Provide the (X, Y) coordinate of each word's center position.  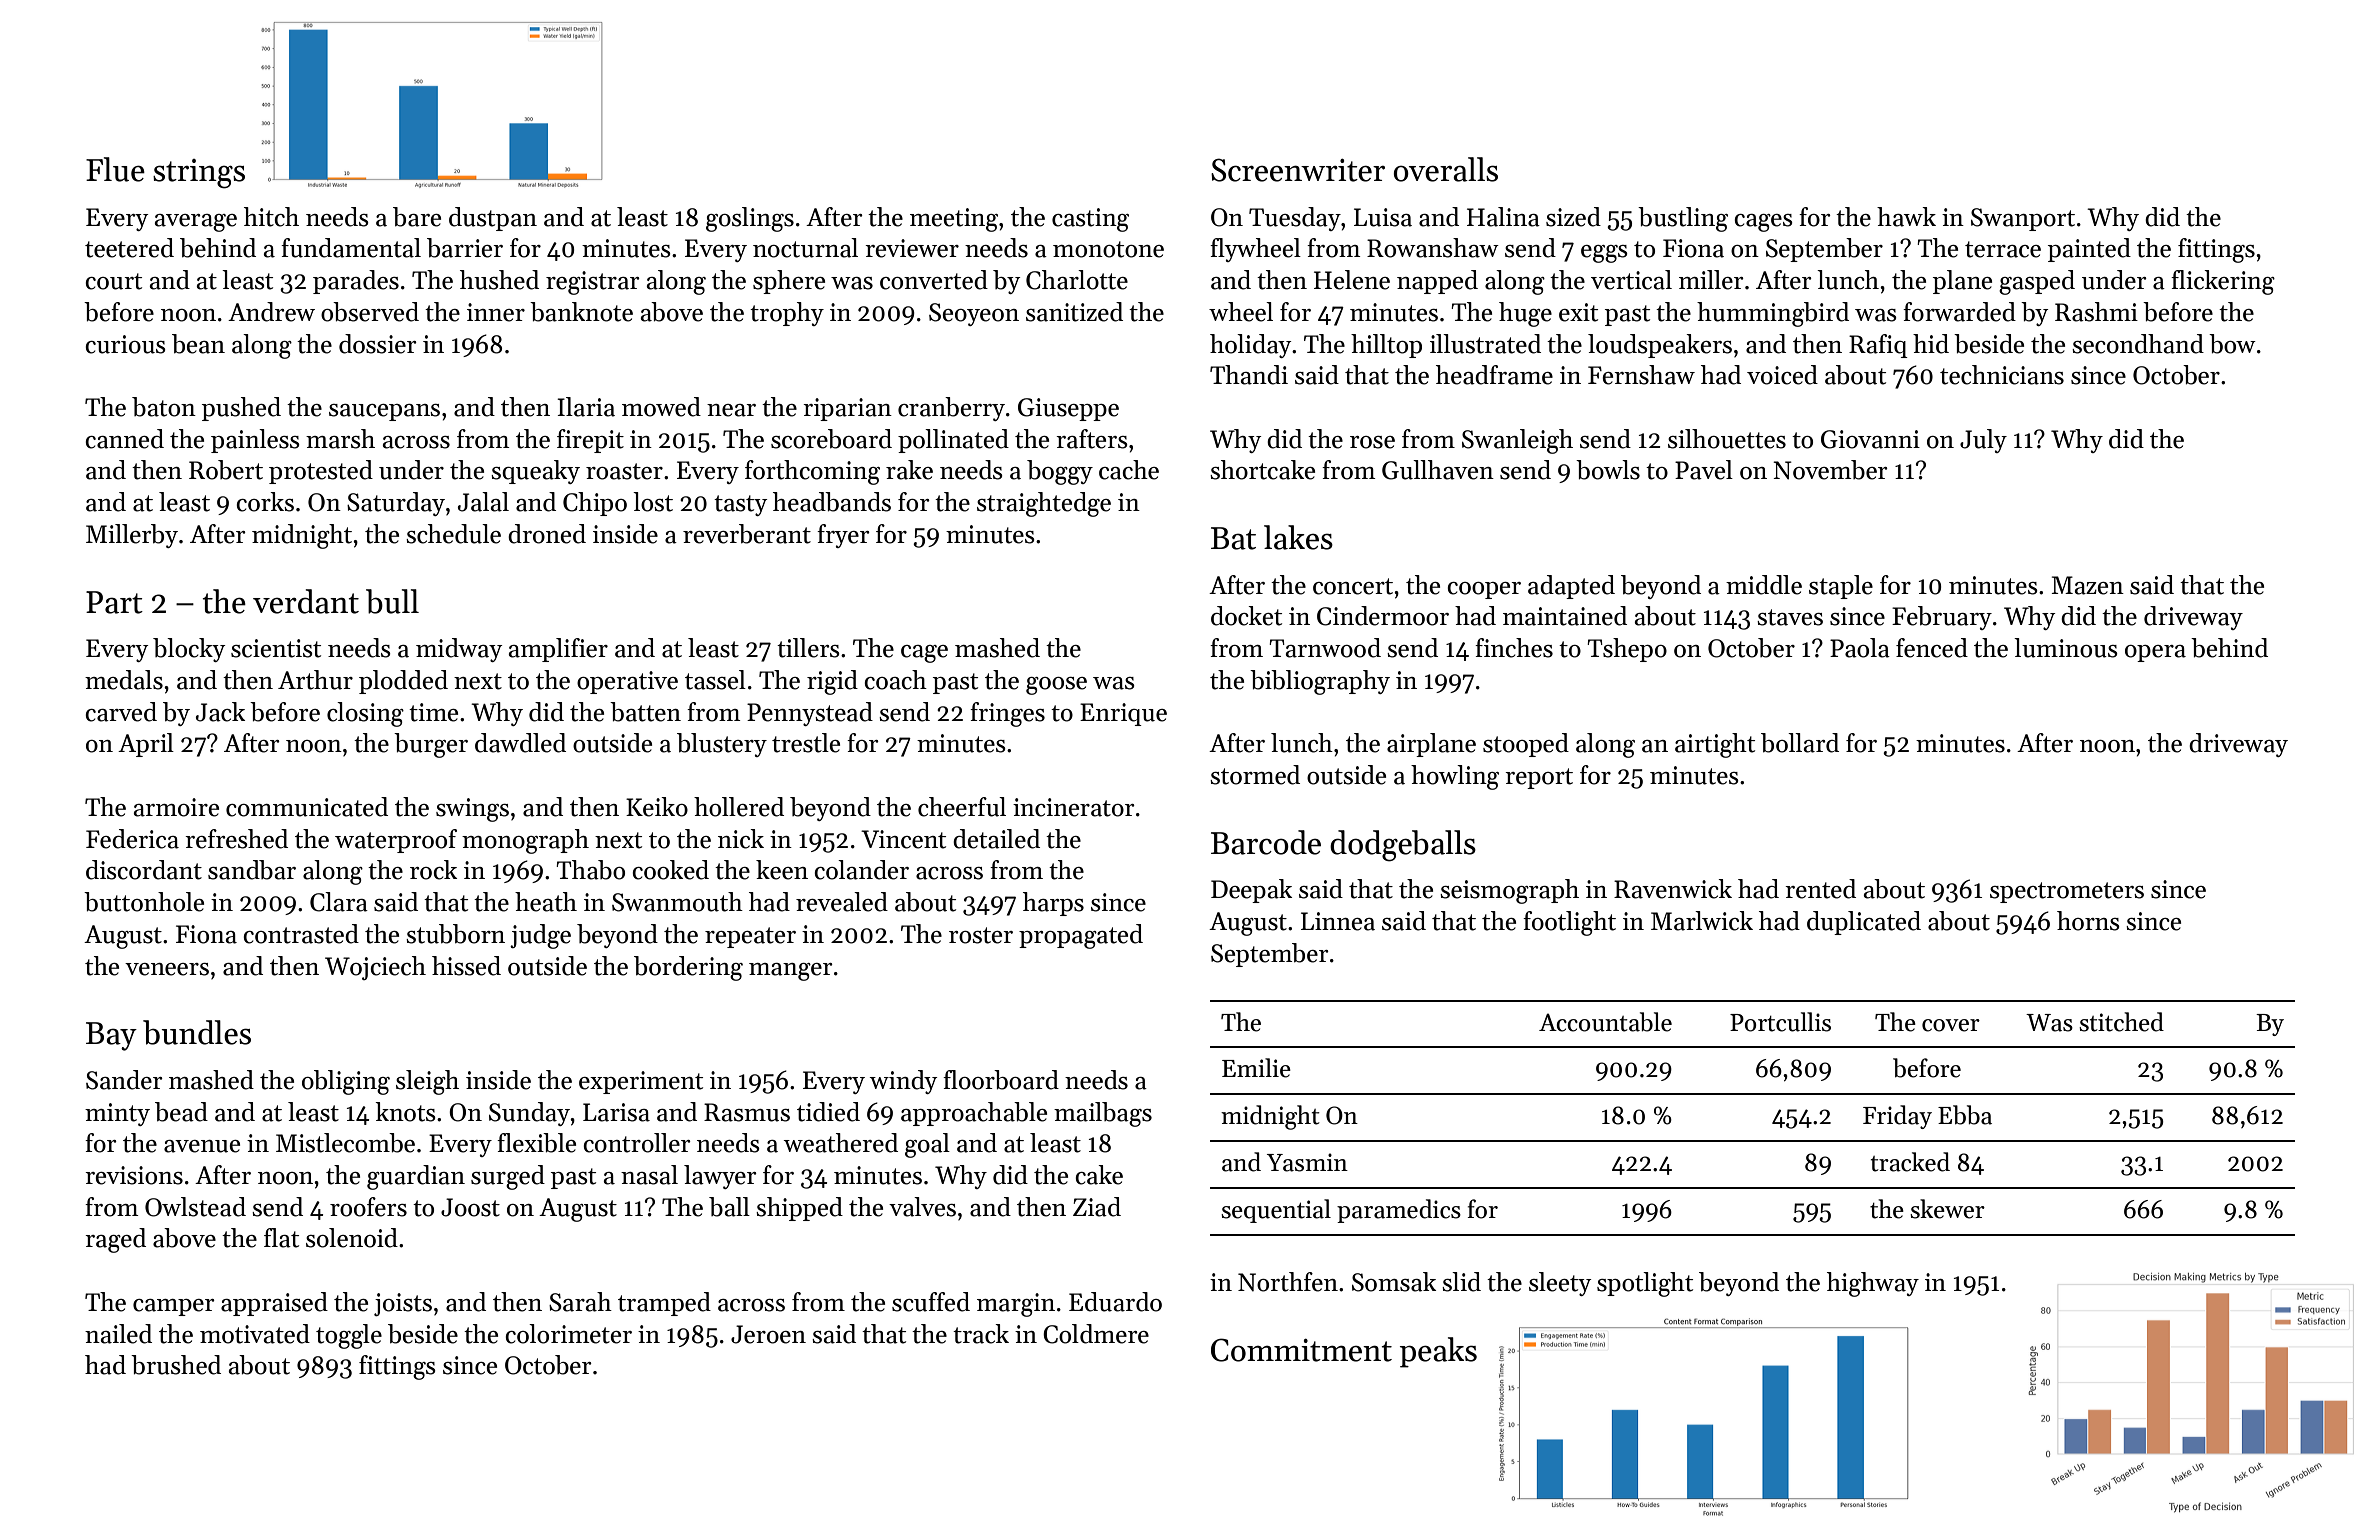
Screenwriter (1298, 170)
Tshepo (1627, 650)
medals (124, 680)
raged (115, 1240)
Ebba (1965, 1115)
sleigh (427, 1082)
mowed (661, 407)
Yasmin (1307, 1162)
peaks (1438, 1352)
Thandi (1249, 375)
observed (370, 312)
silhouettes (1727, 439)
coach (895, 680)
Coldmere (1096, 1334)
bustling (1683, 219)
